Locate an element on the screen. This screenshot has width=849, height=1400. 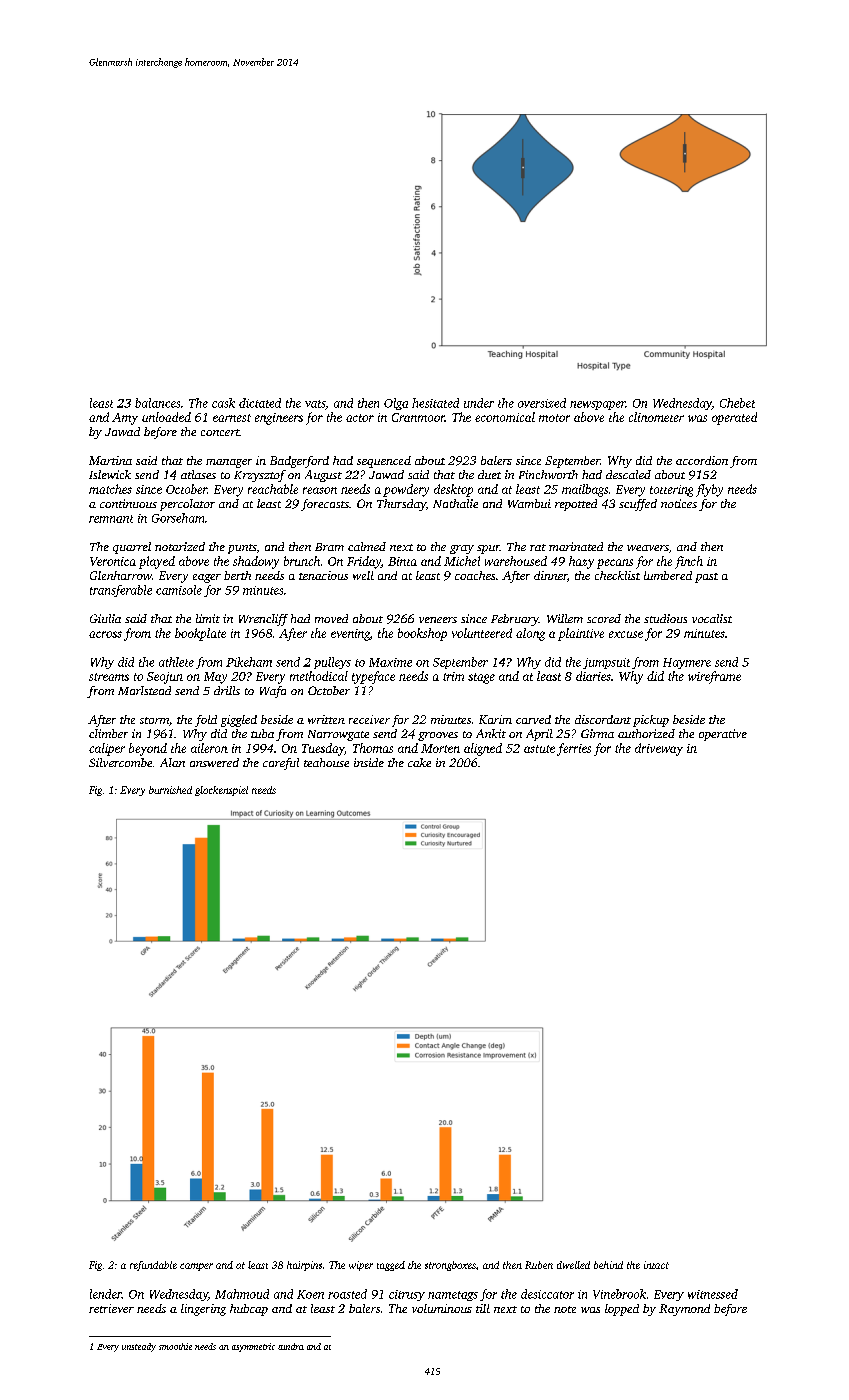
bookplate is located at coordinates (200, 634).
